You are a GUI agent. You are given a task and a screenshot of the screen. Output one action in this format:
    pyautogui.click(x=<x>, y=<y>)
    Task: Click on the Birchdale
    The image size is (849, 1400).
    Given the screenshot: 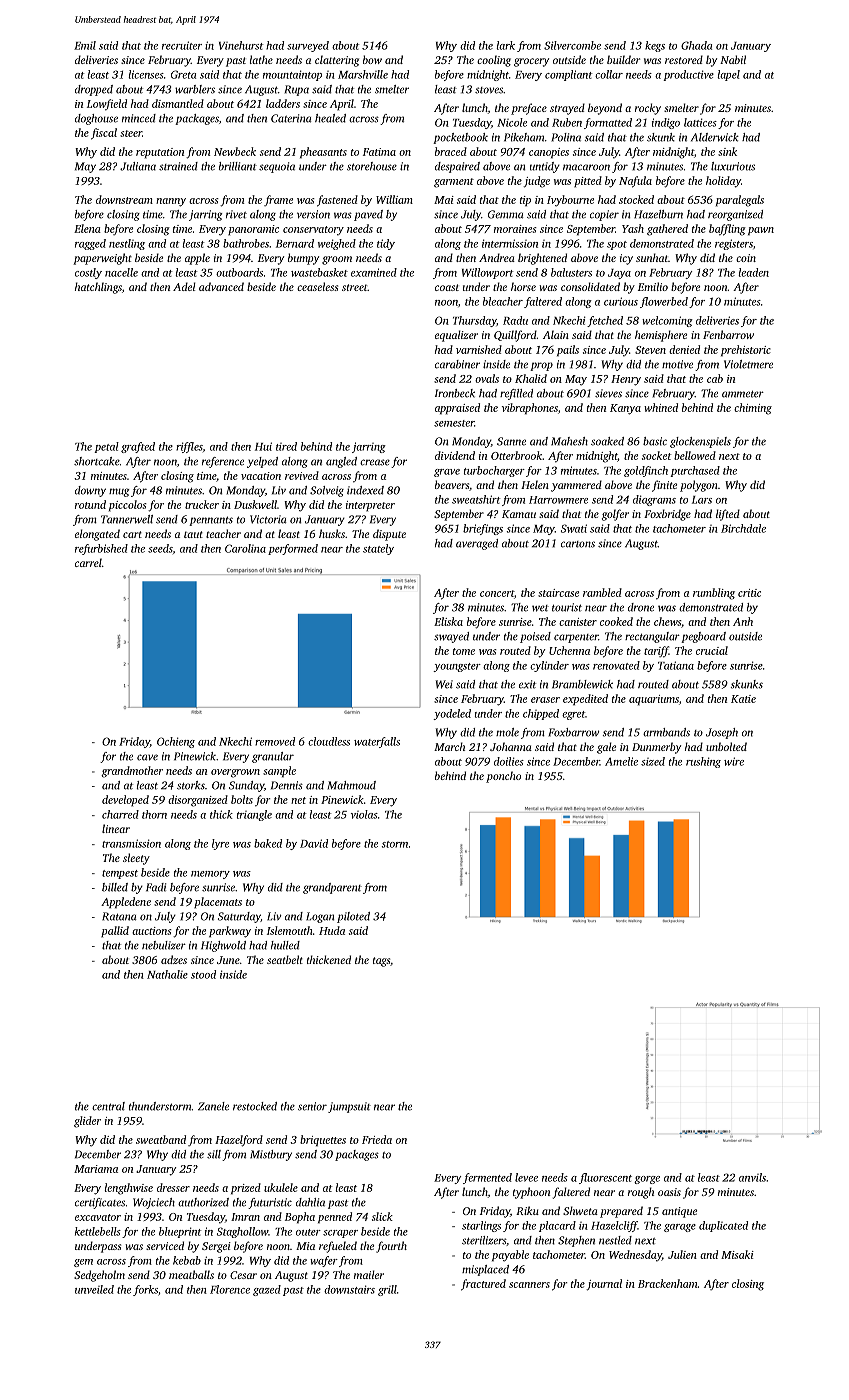 What is the action you would take?
    pyautogui.click(x=743, y=528)
